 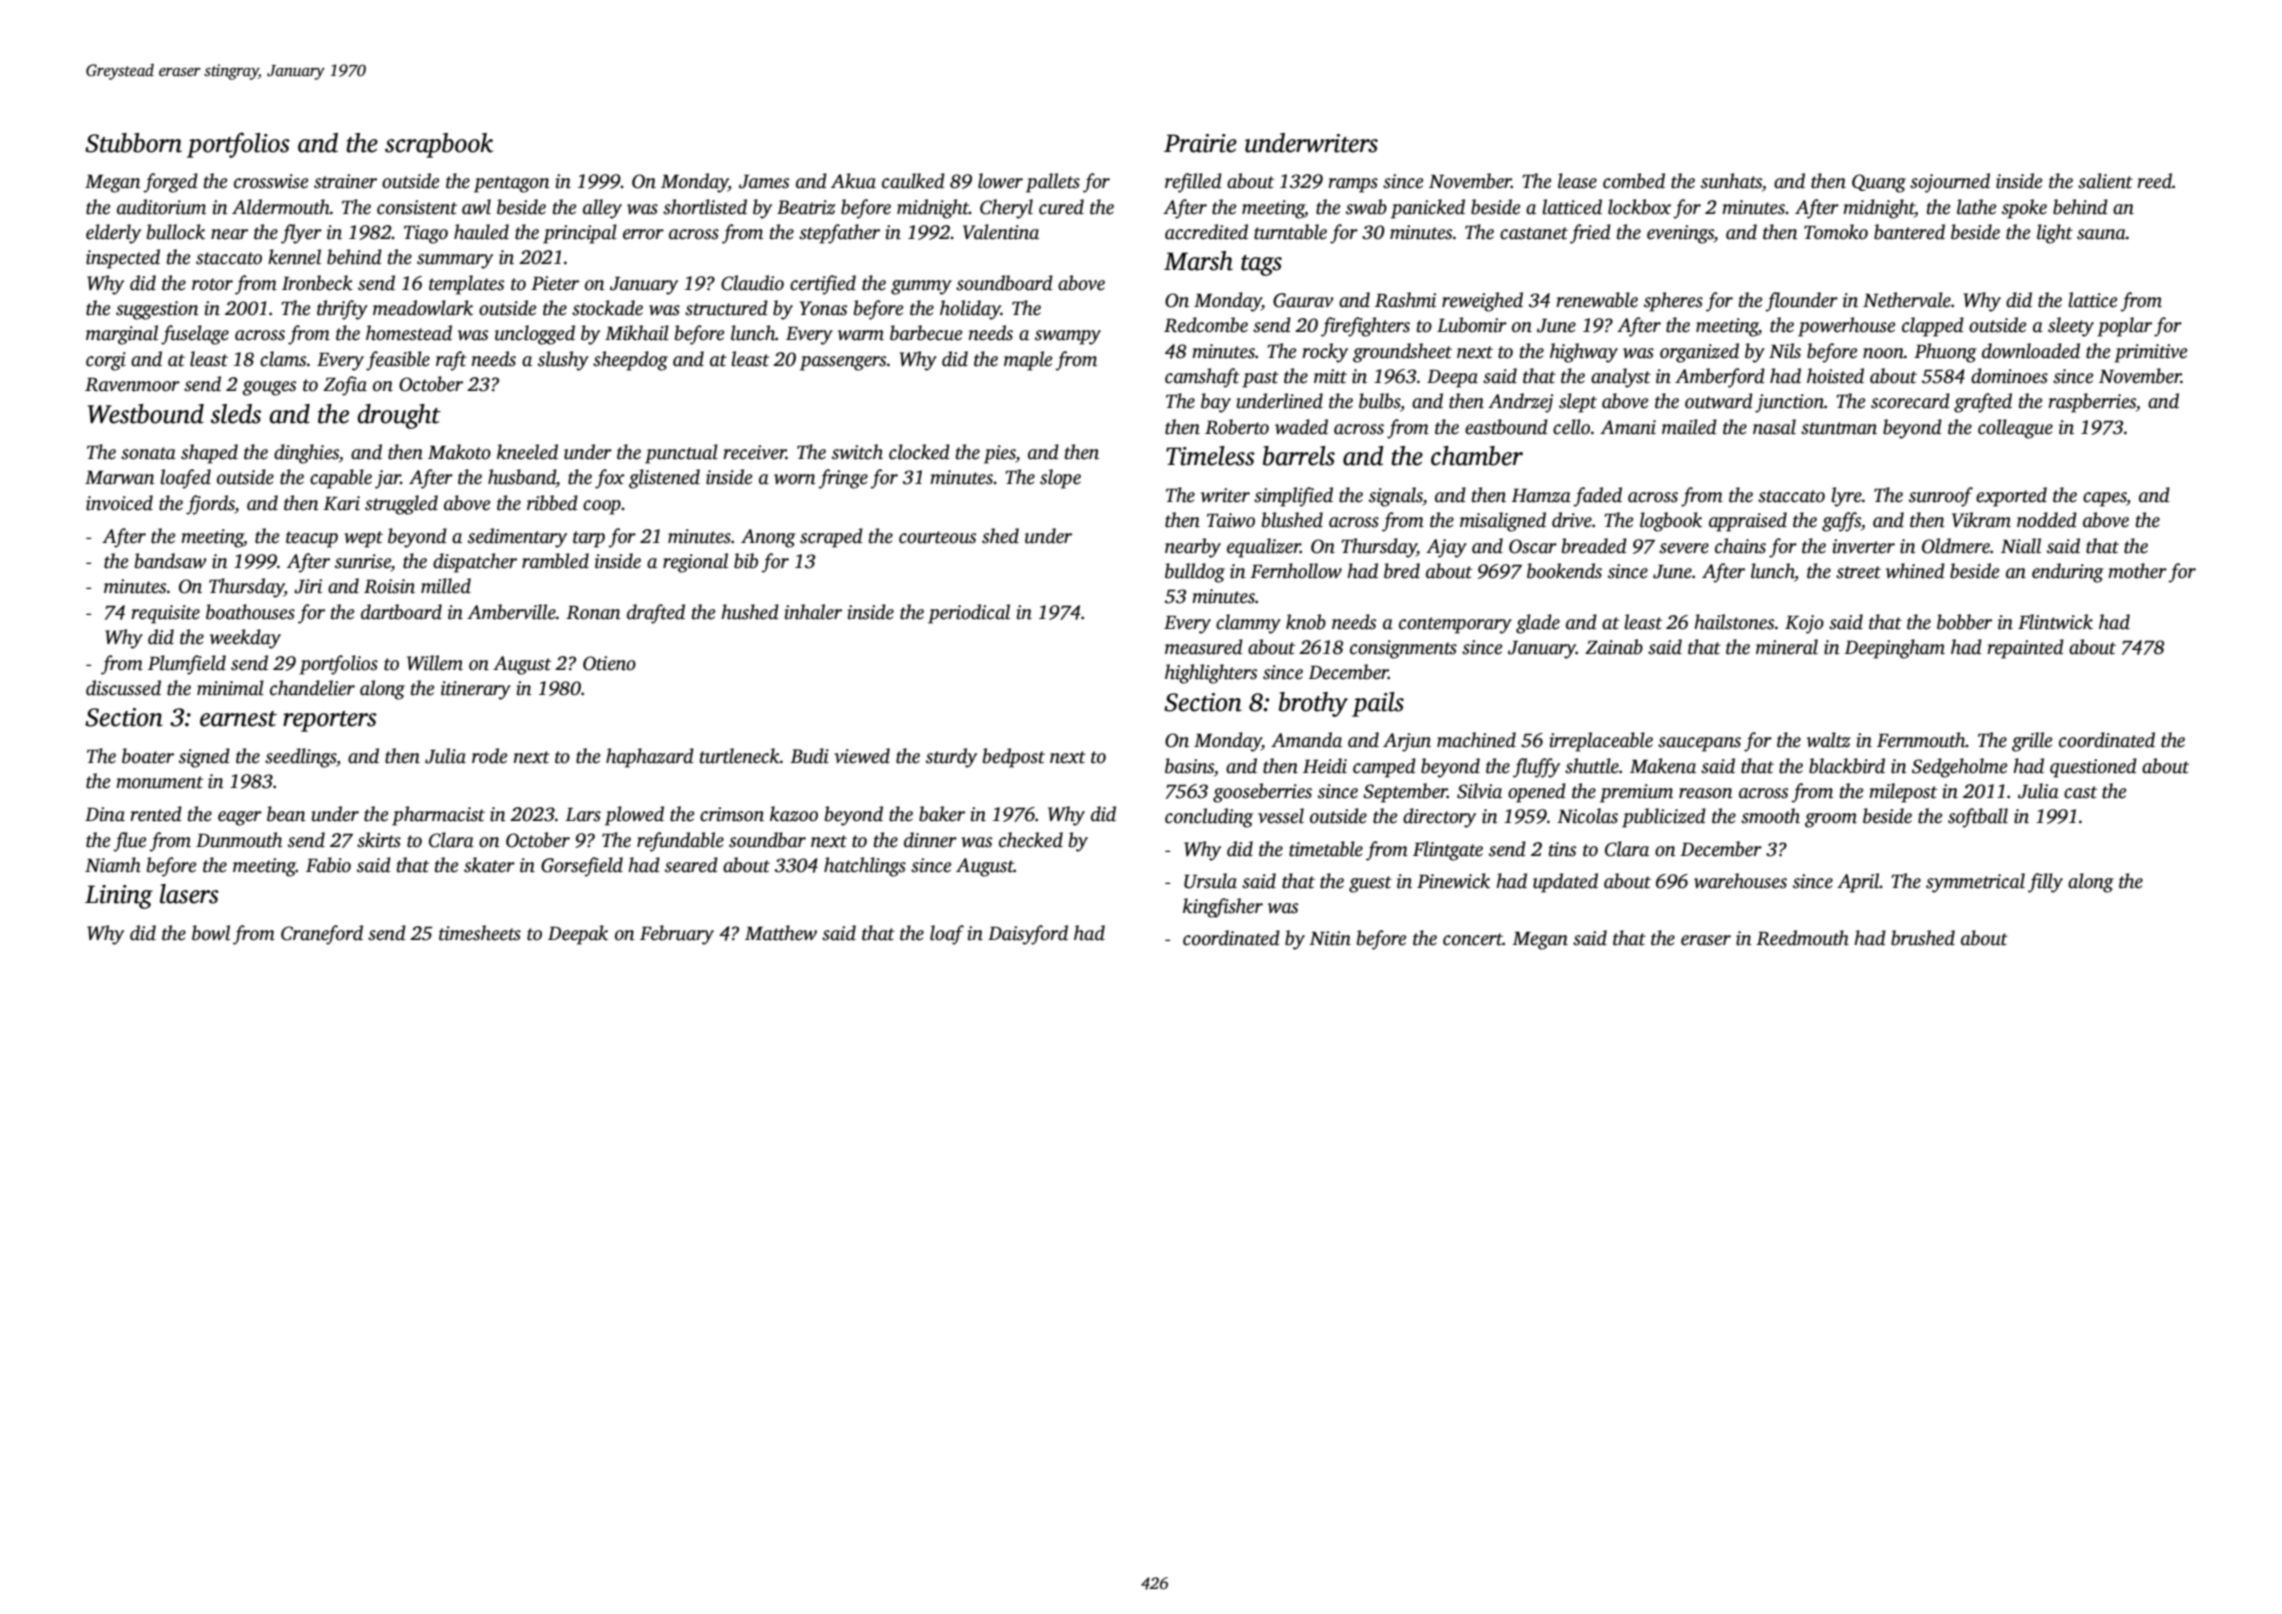 I want to click on Ursula, so click(x=1210, y=881).
